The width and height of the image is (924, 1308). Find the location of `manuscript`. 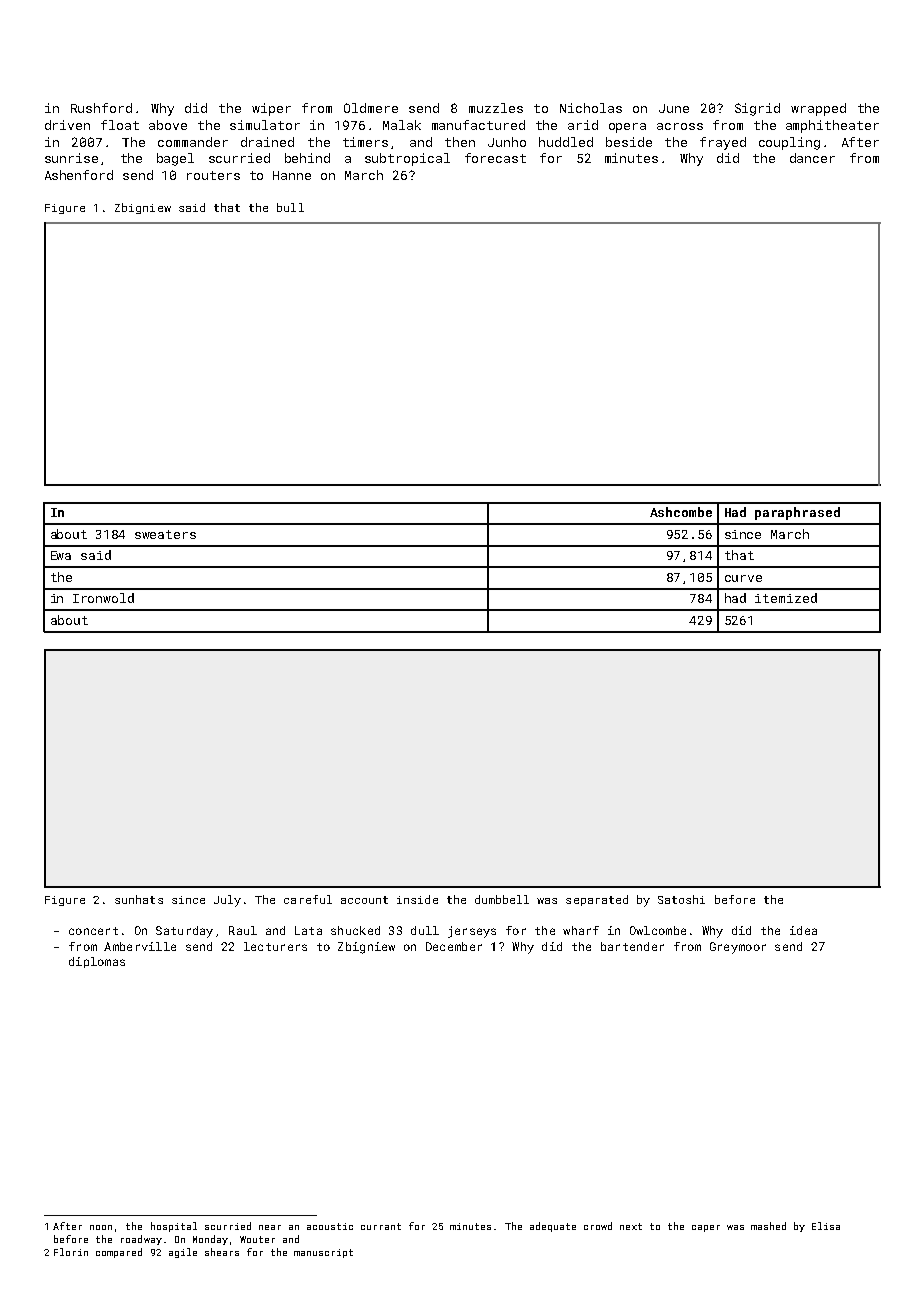

manuscript is located at coordinates (323, 1253).
